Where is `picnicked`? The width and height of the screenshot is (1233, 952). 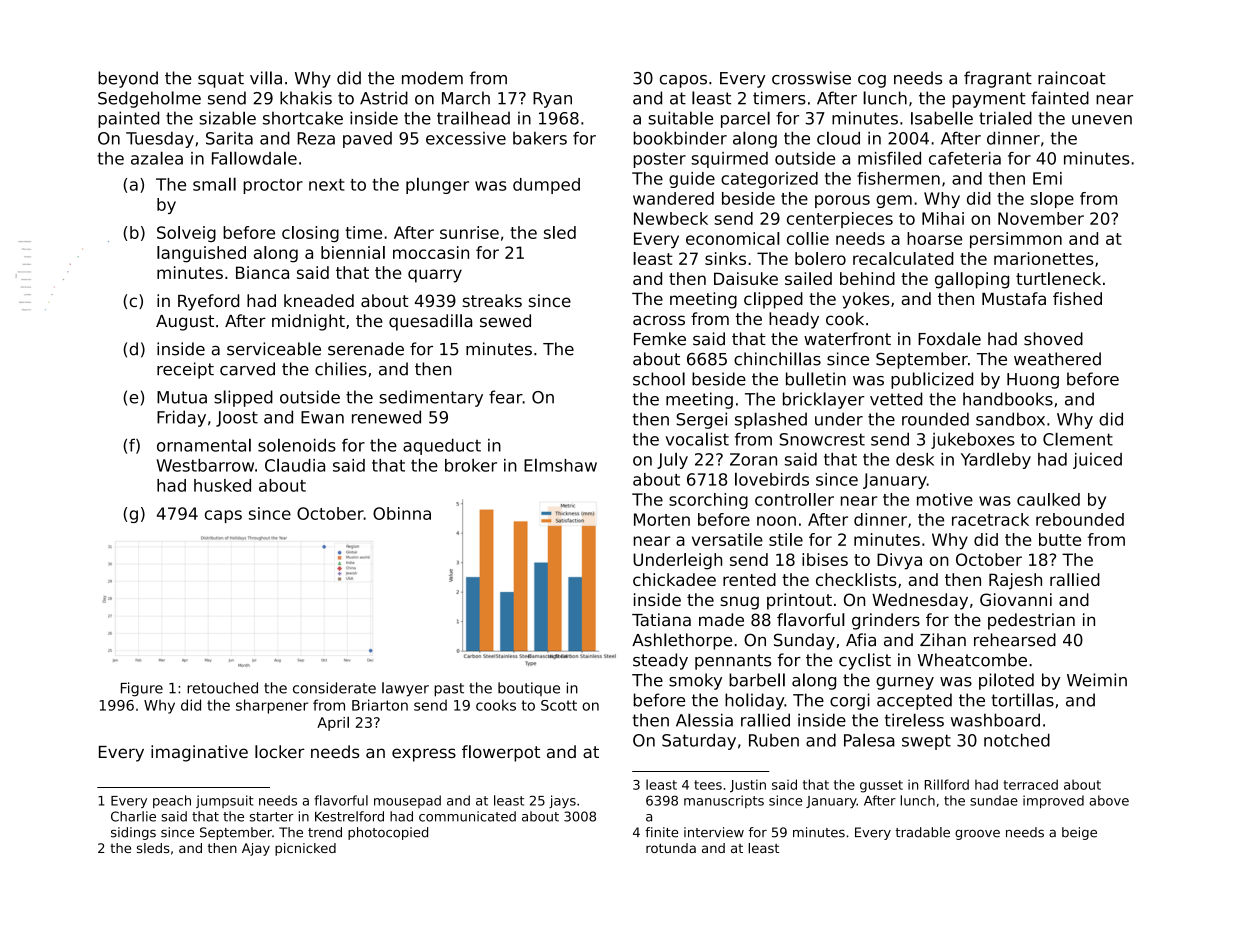 picnicked is located at coordinates (305, 849).
